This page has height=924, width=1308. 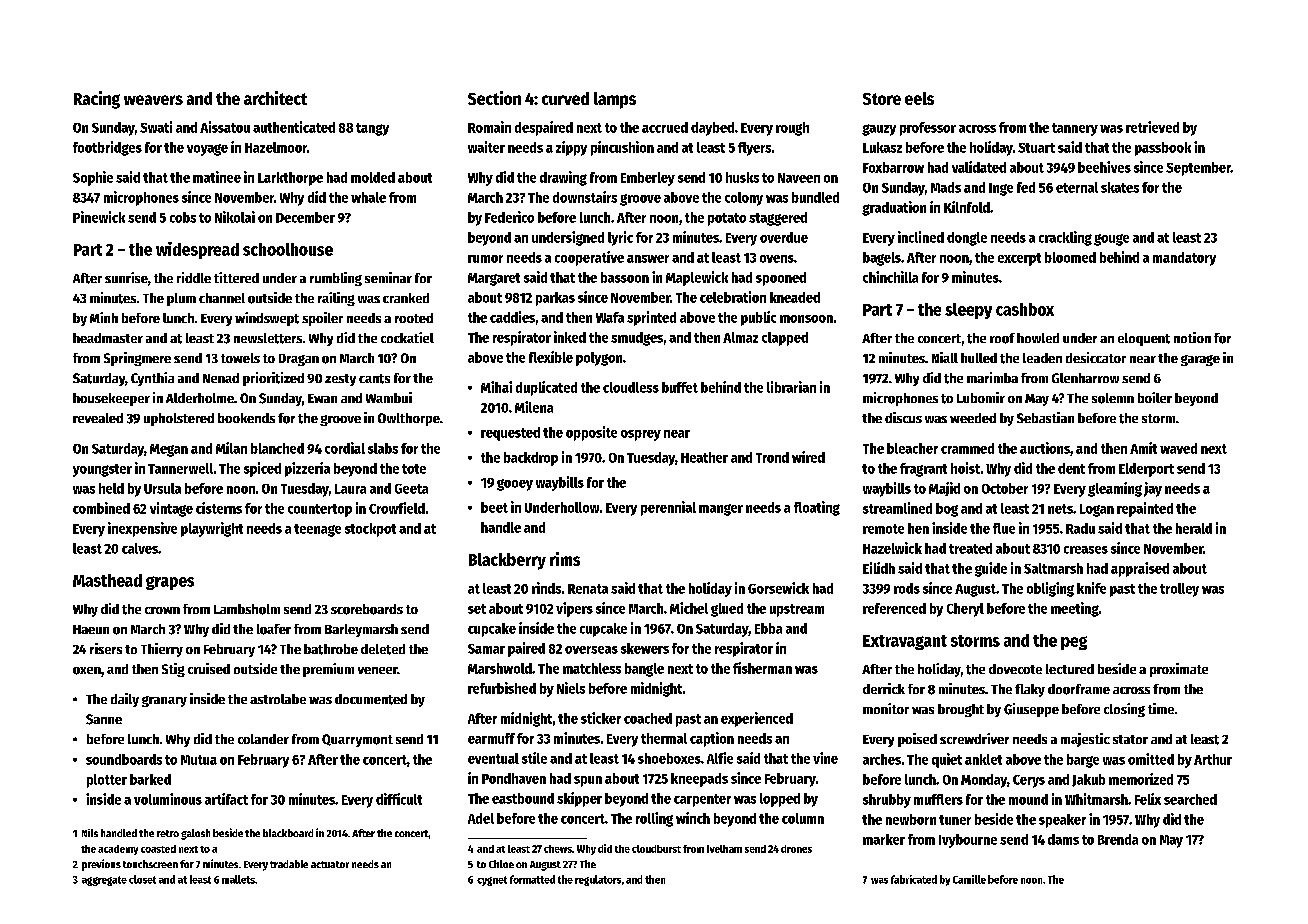 What do you see at coordinates (1001, 189) in the page?
I see `Inge` at bounding box center [1001, 189].
